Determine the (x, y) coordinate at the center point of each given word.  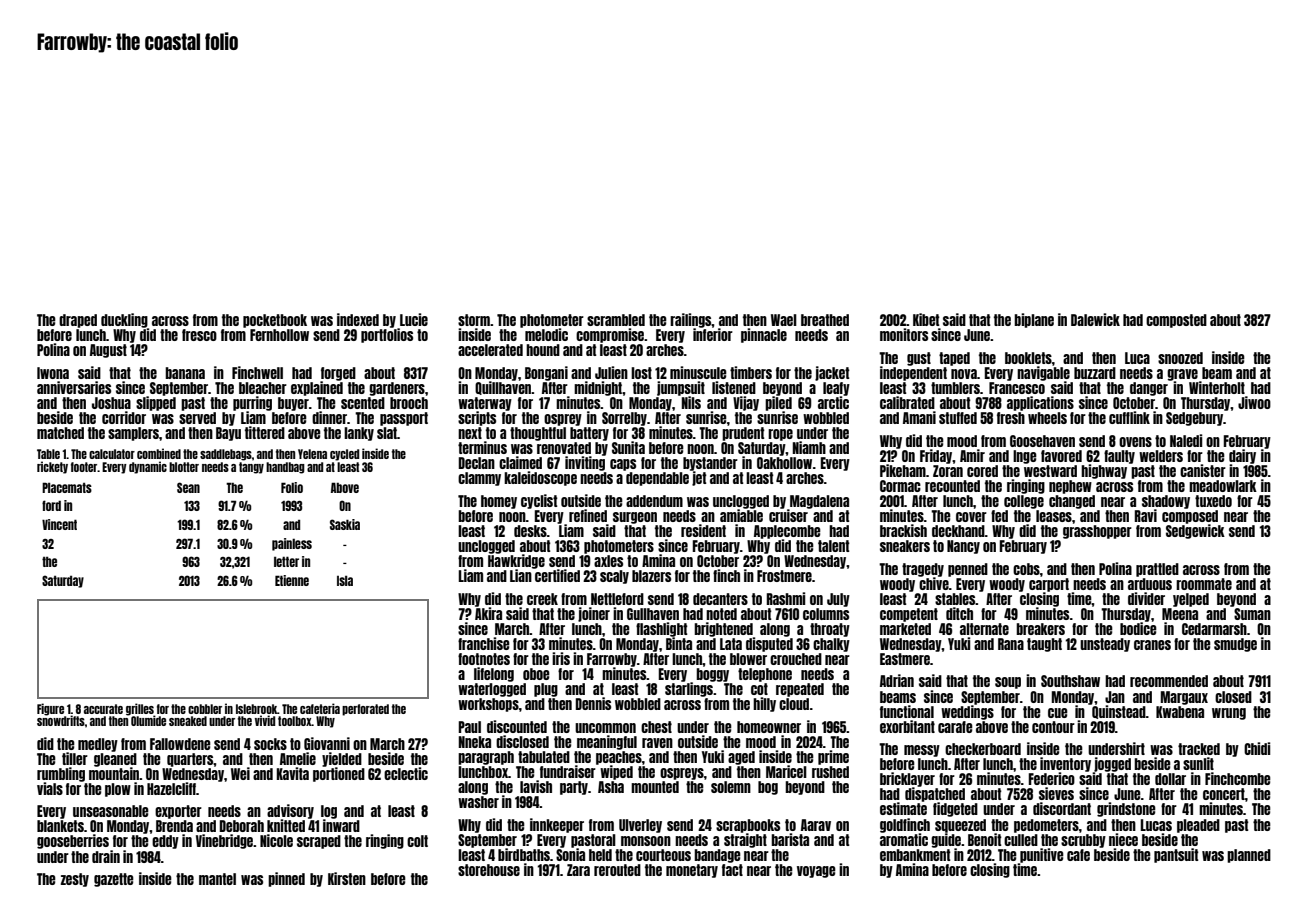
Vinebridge (224, 841)
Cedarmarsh (1214, 629)
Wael (784, 320)
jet (699, 478)
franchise (484, 643)
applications (1040, 403)
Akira (488, 613)
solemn (731, 787)
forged (338, 374)
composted (1176, 321)
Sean (188, 487)
